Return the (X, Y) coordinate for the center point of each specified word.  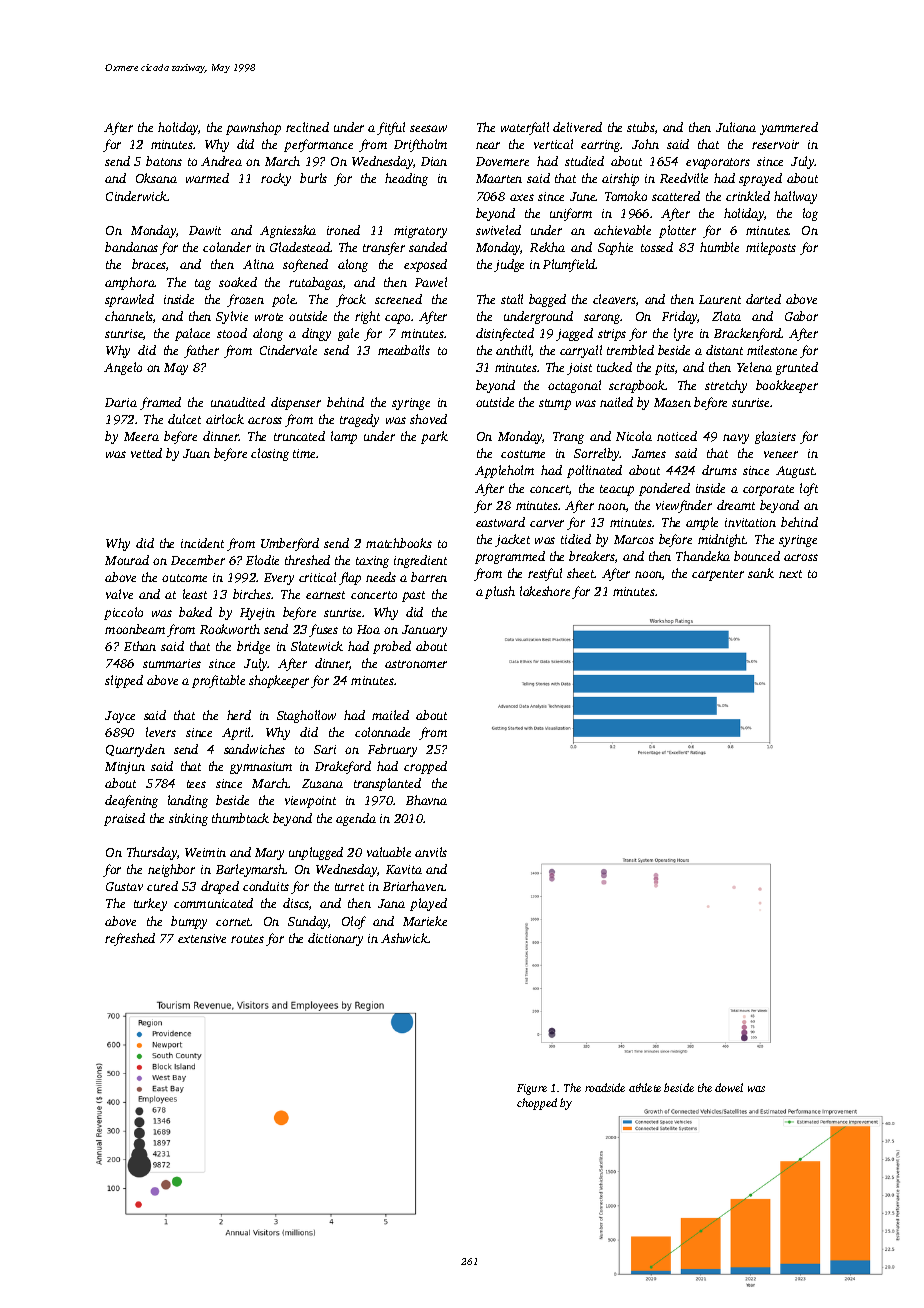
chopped (537, 1104)
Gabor (801, 316)
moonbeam (135, 629)
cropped (425, 767)
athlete (645, 1087)
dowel (729, 1087)
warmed (207, 178)
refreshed (130, 939)
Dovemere (502, 161)
